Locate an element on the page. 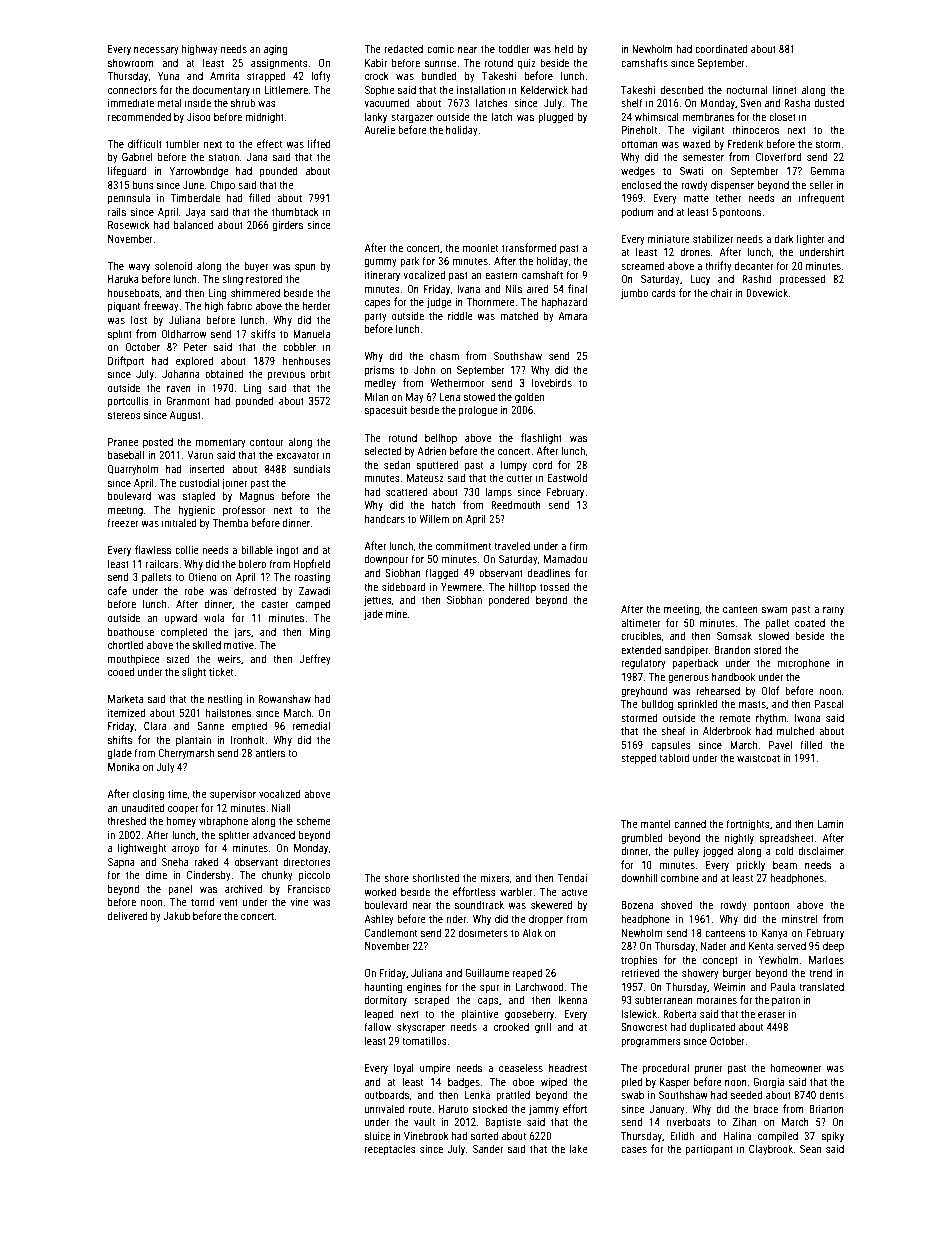  waistcoat is located at coordinates (758, 758).
